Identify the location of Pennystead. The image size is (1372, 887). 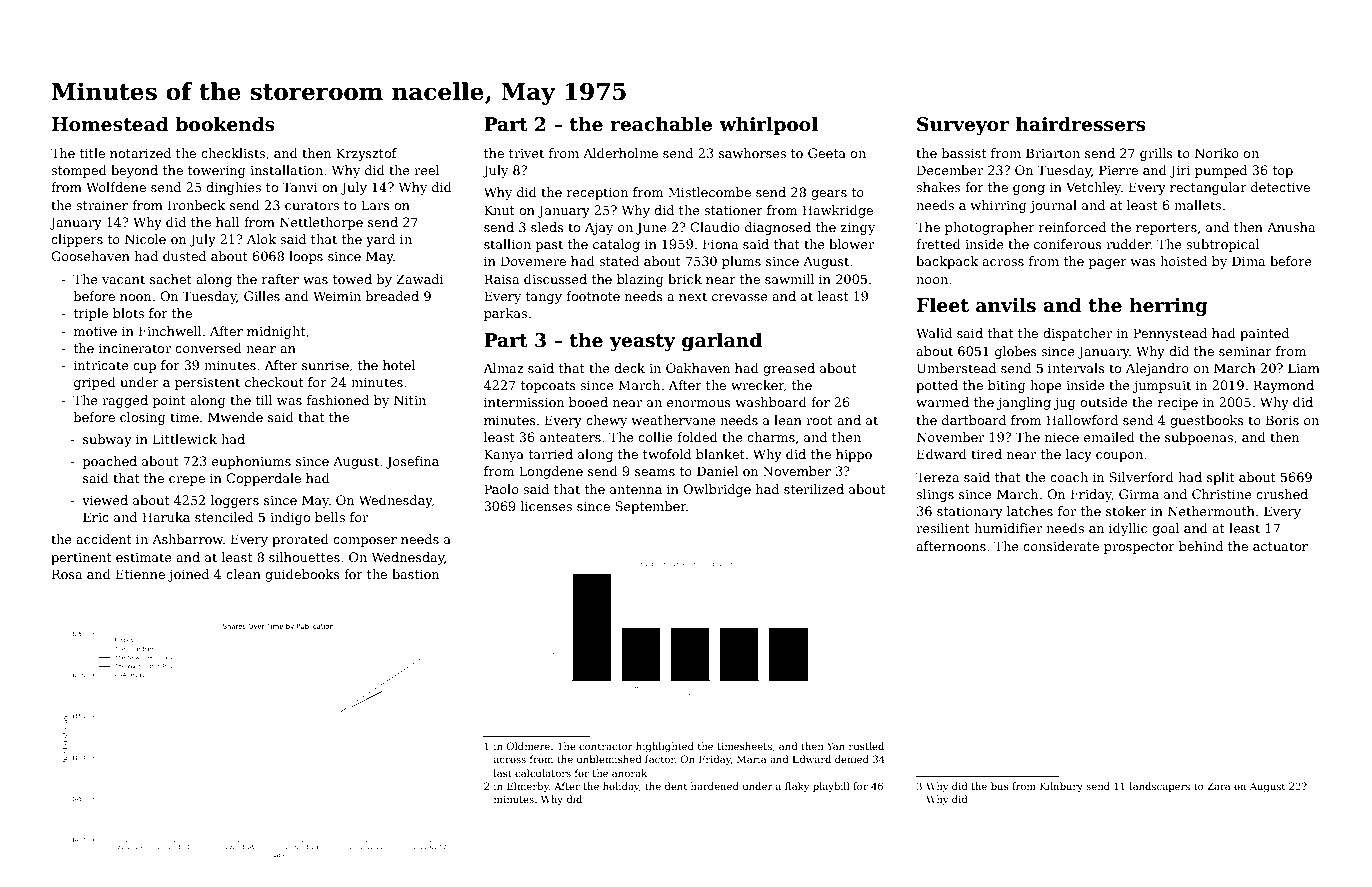
(1170, 334).
